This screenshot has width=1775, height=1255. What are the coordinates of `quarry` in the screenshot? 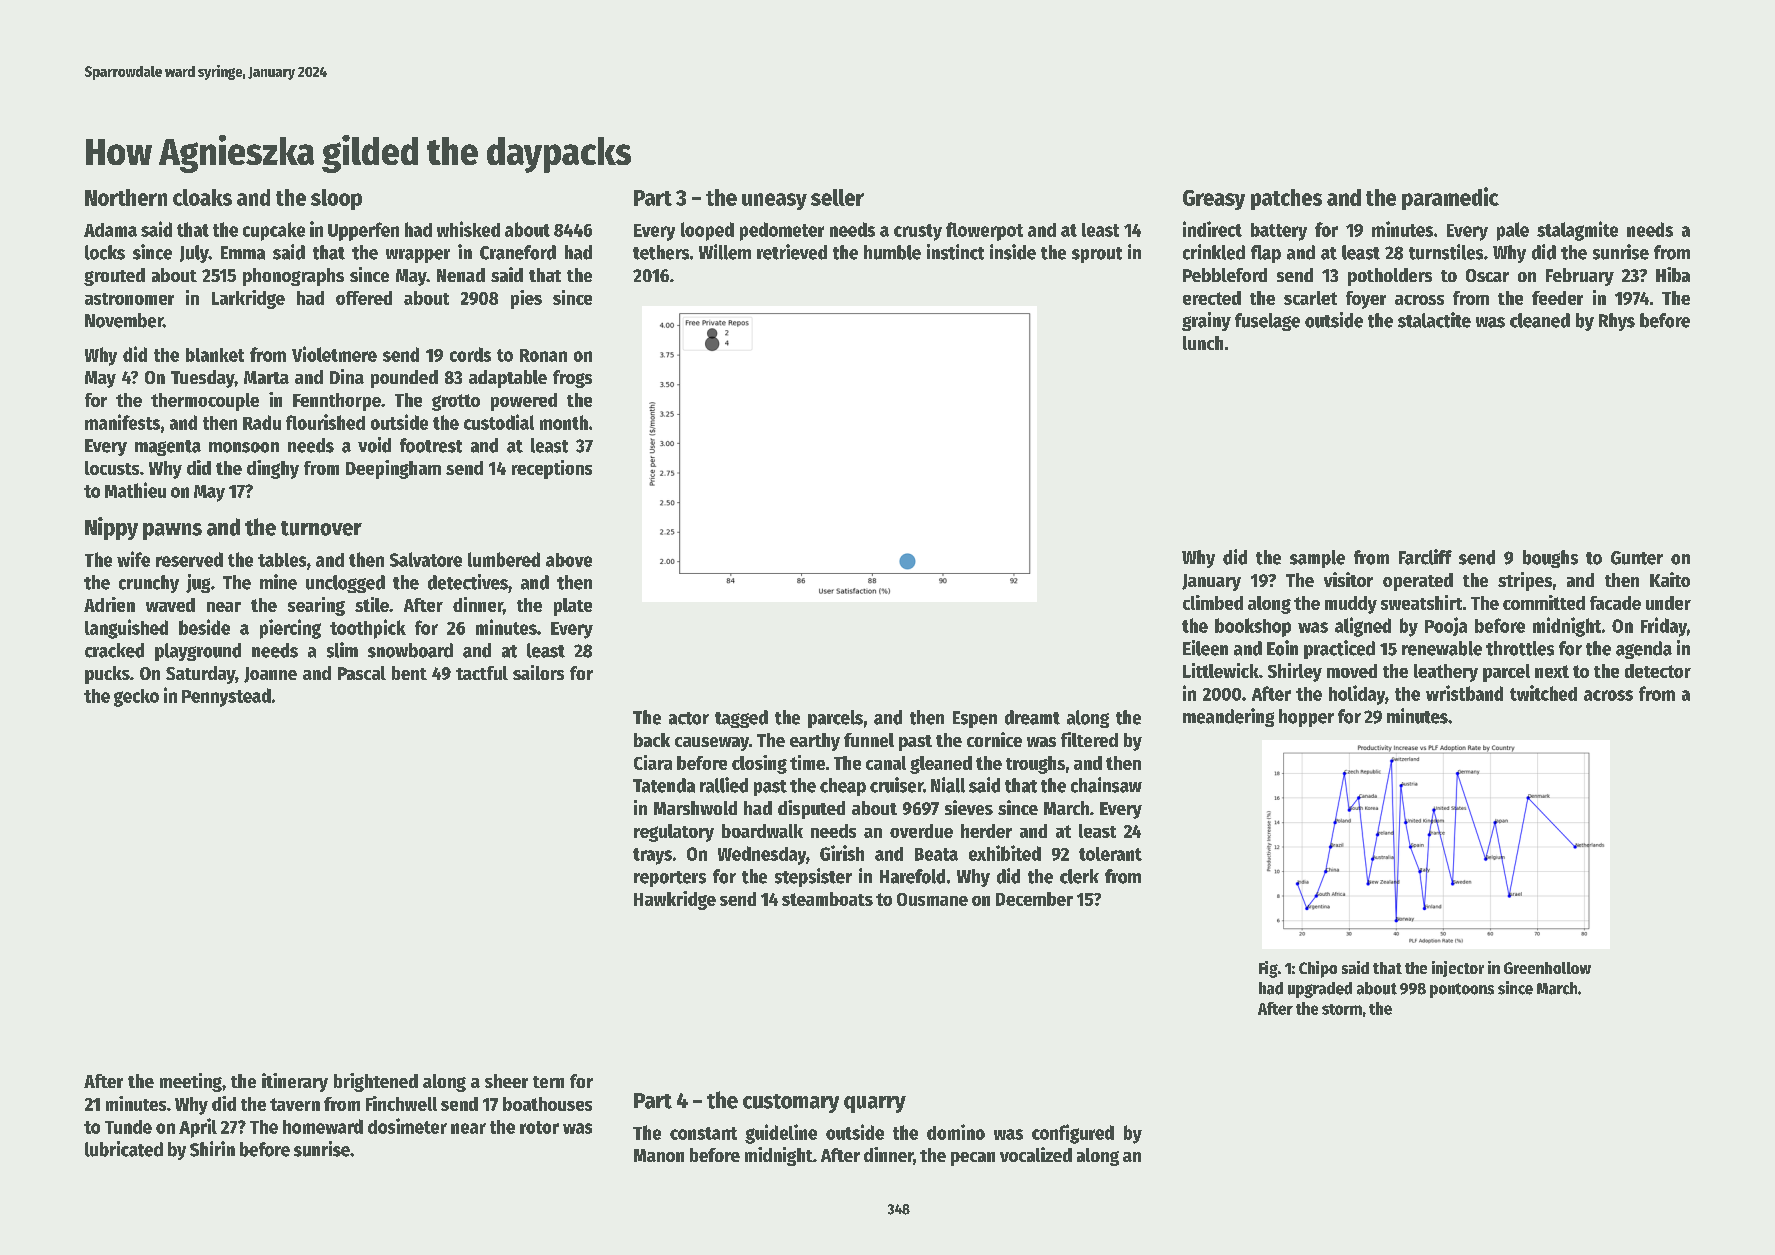 It's located at (875, 1104).
